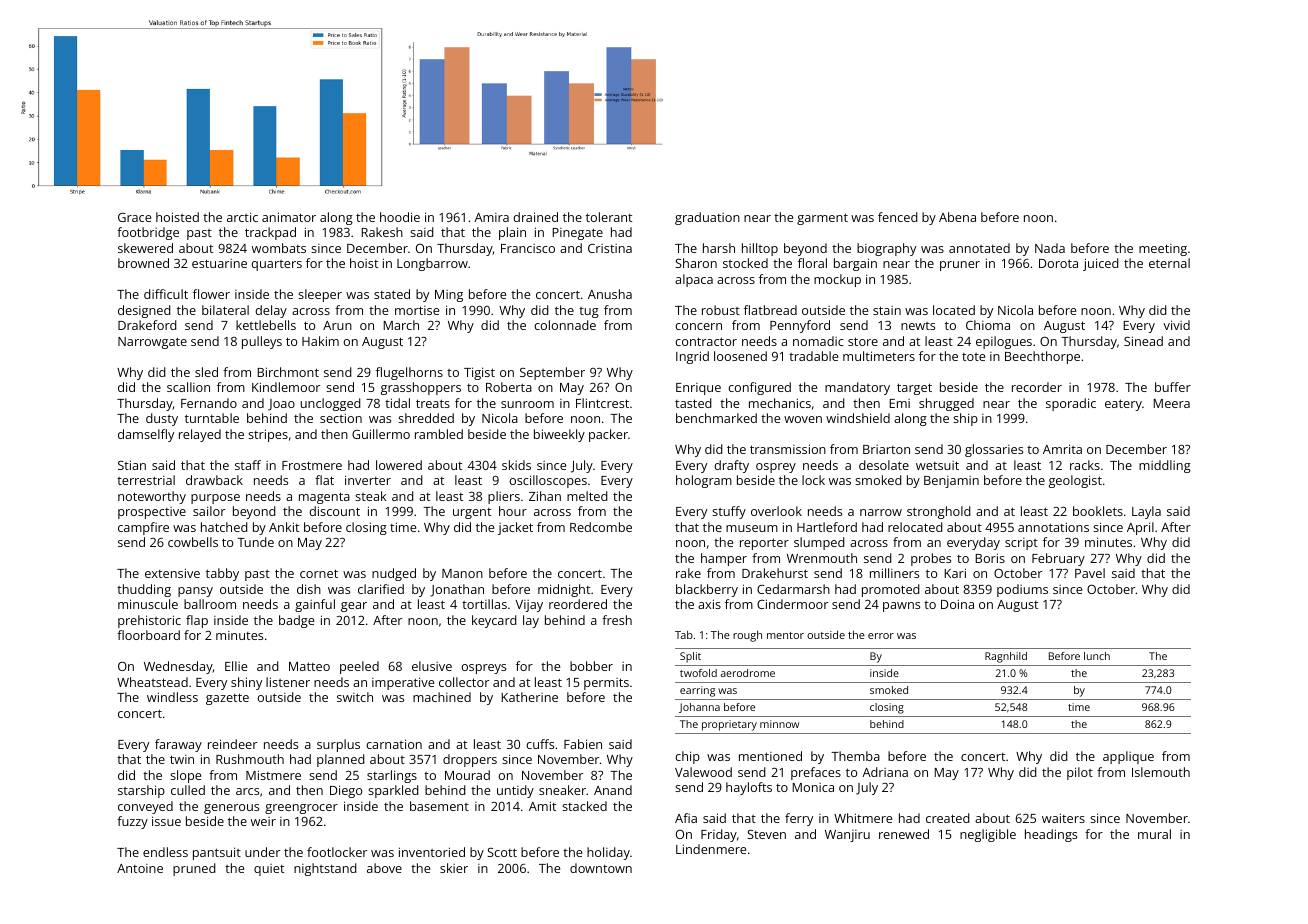 The width and height of the screenshot is (1308, 924). Describe the element at coordinates (325, 869) in the screenshot. I see `nightstand` at that location.
